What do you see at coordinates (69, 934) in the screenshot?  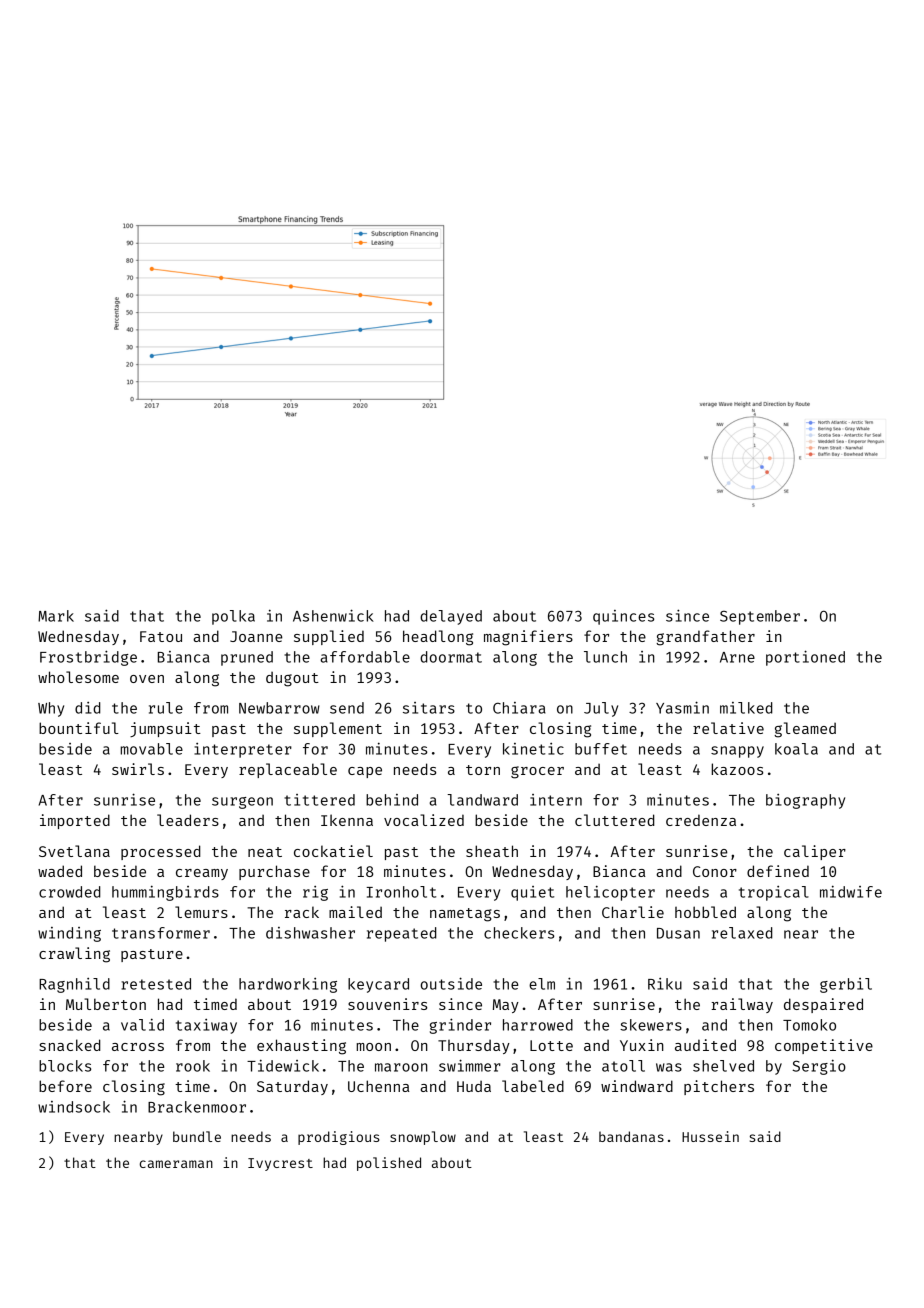 I see `winding` at bounding box center [69, 934].
